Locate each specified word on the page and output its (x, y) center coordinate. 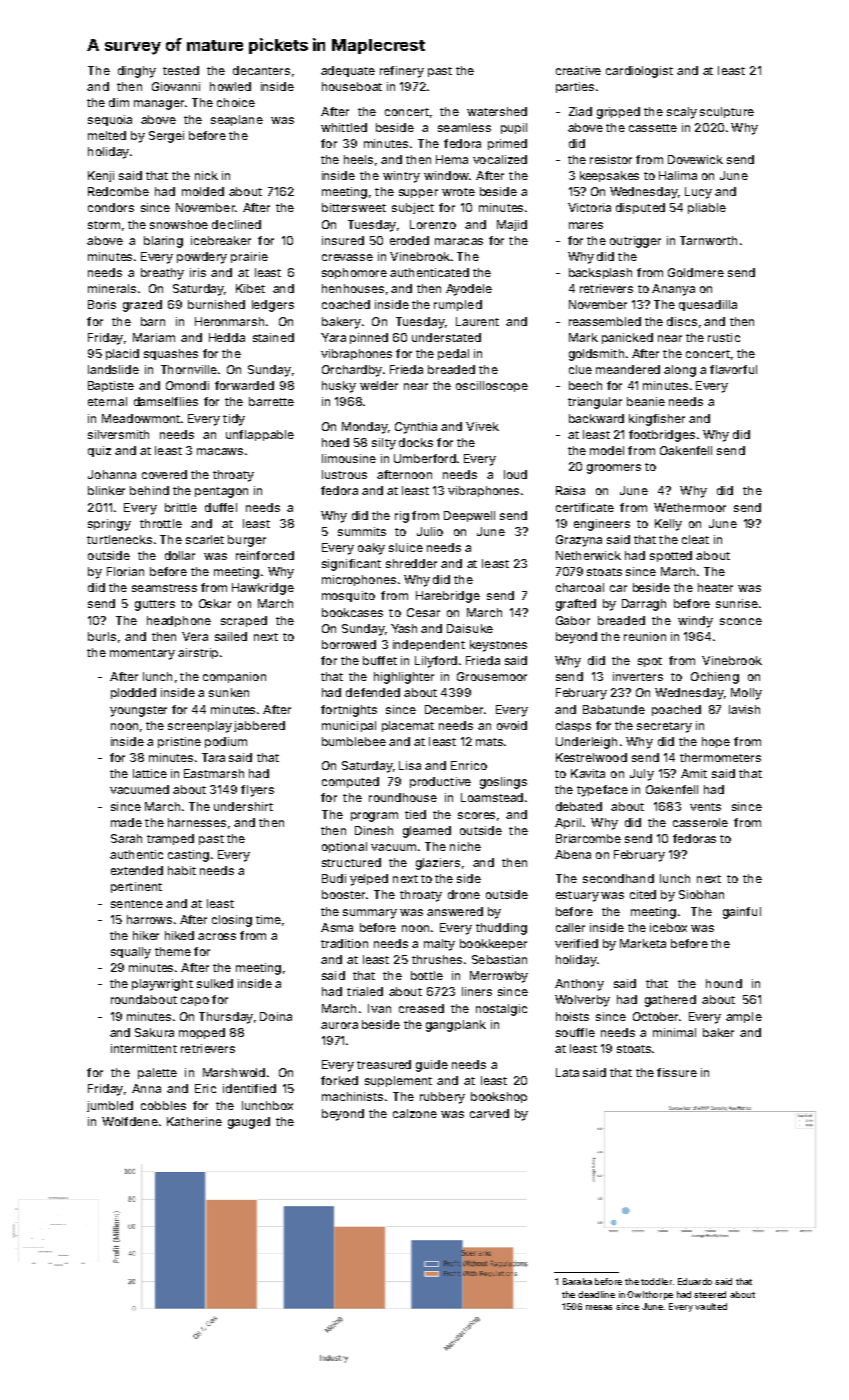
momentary (142, 654)
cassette (653, 128)
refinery (402, 72)
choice (236, 102)
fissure (677, 1072)
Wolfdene (130, 1121)
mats (489, 742)
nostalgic (501, 1010)
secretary (664, 727)
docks (416, 442)
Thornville (189, 369)
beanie (646, 401)
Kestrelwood (591, 757)
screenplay (200, 727)
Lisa (410, 765)
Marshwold (234, 1072)
